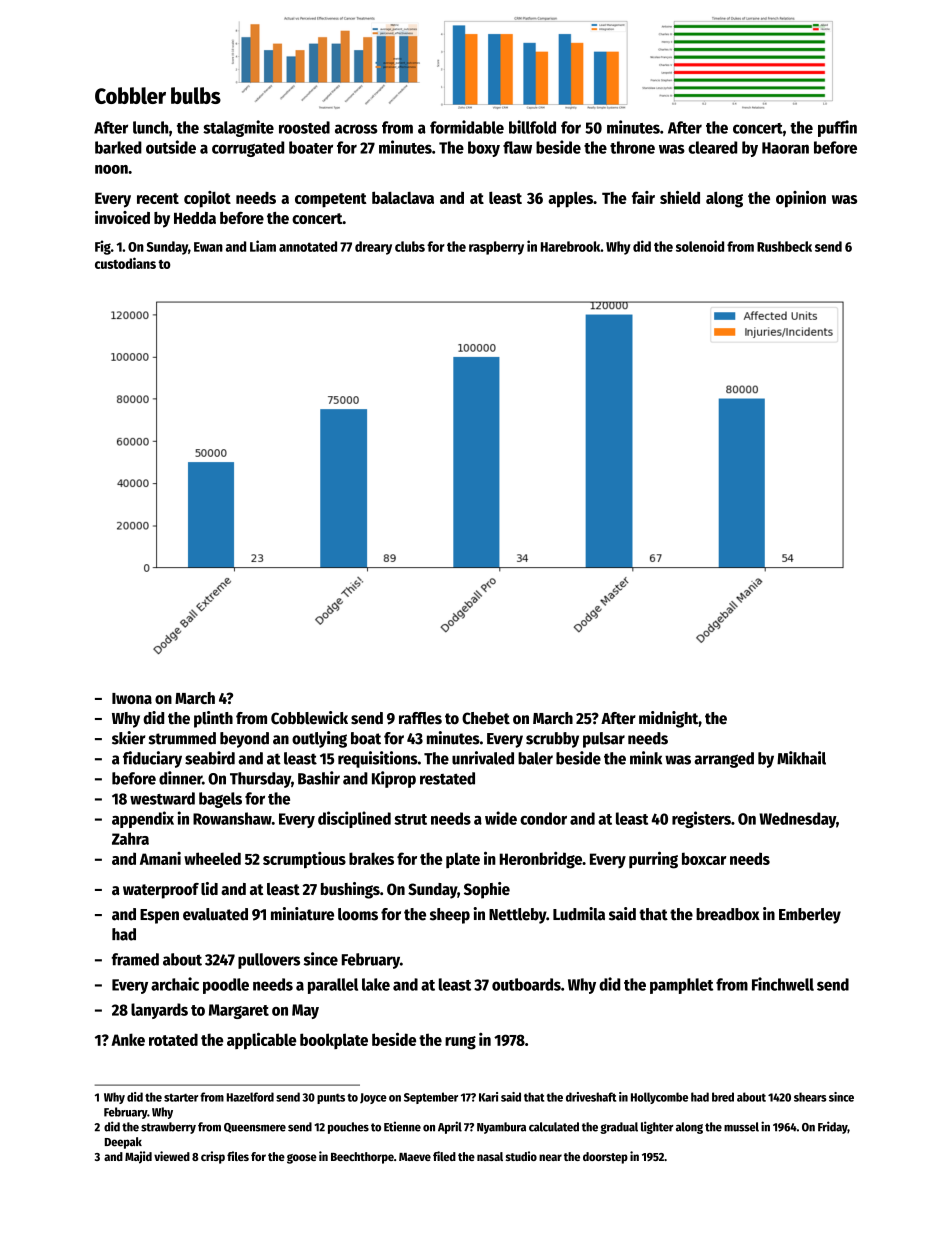 This screenshot has height=1233, width=952. Describe the element at coordinates (712, 147) in the screenshot. I see `cleared` at that location.
